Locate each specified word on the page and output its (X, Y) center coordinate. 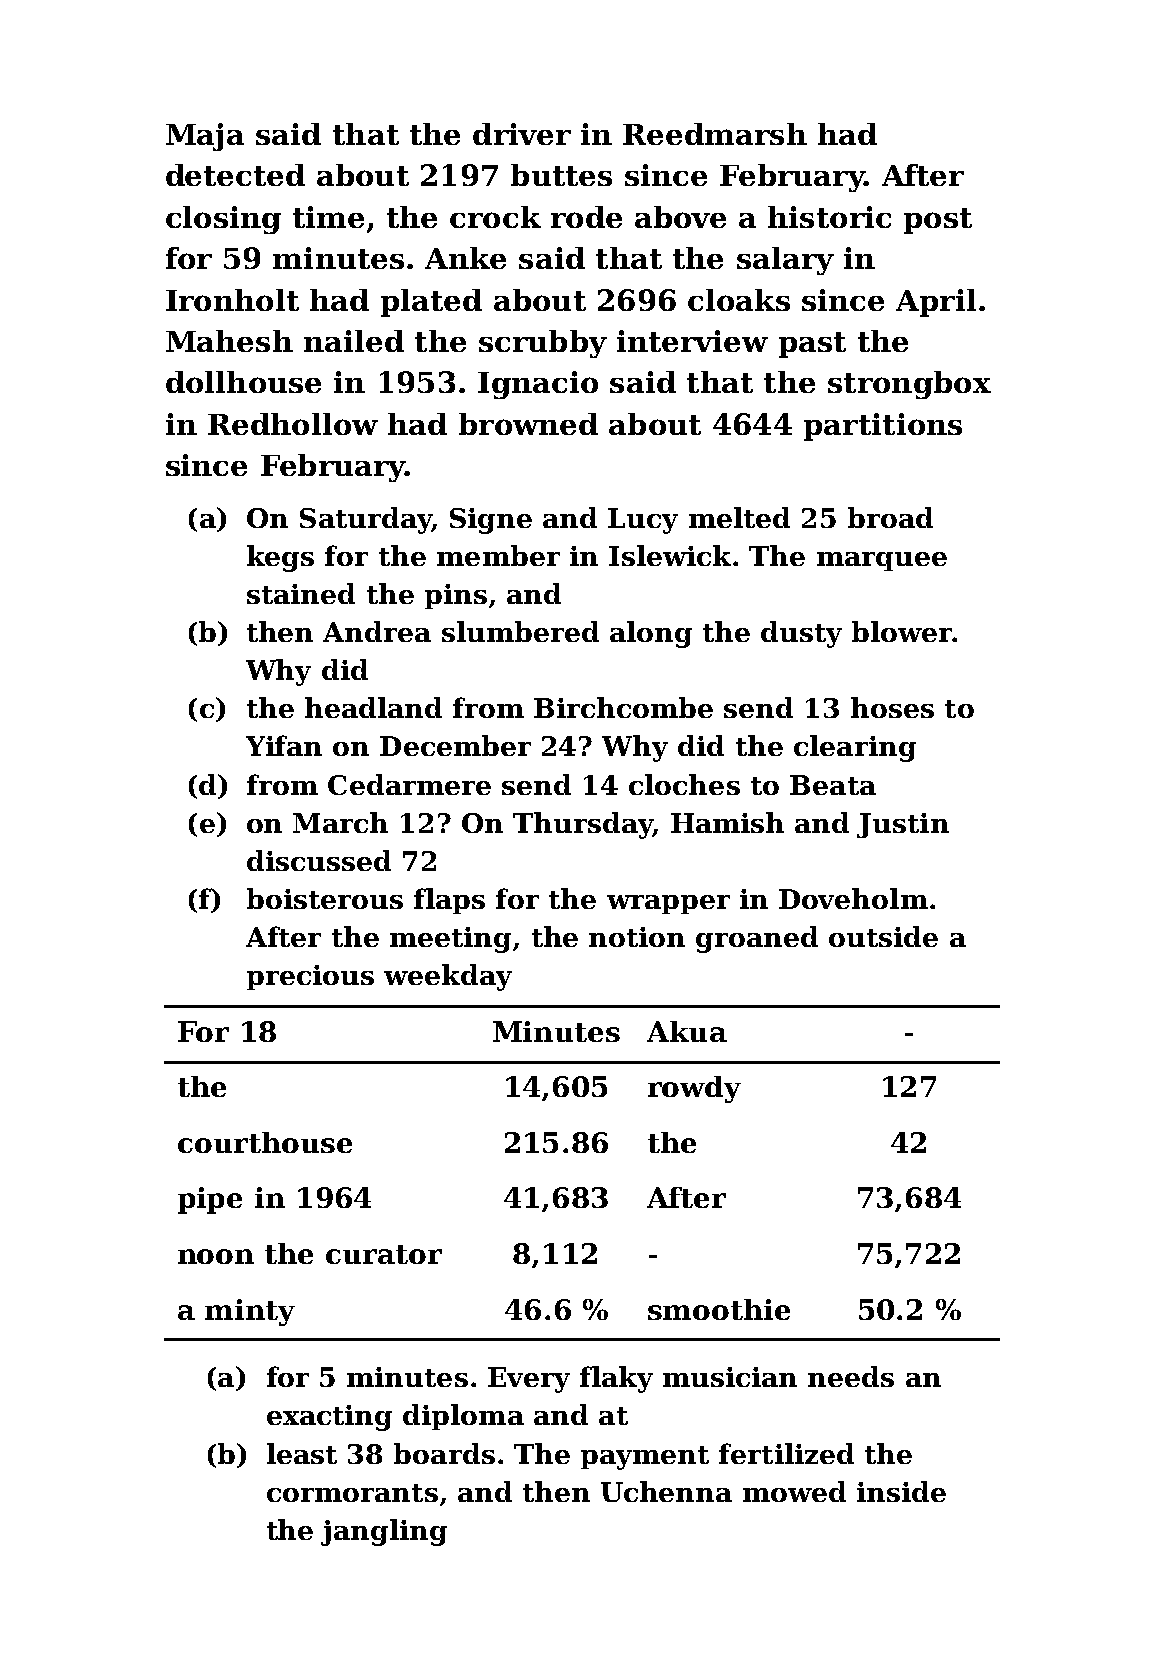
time (328, 217)
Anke (465, 258)
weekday (448, 977)
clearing (855, 748)
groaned (757, 939)
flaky (616, 1379)
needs (851, 1376)
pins (456, 596)
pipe (210, 1200)
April (936, 303)
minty (250, 1312)
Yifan (284, 745)
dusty (801, 634)
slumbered (520, 631)
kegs (280, 558)
